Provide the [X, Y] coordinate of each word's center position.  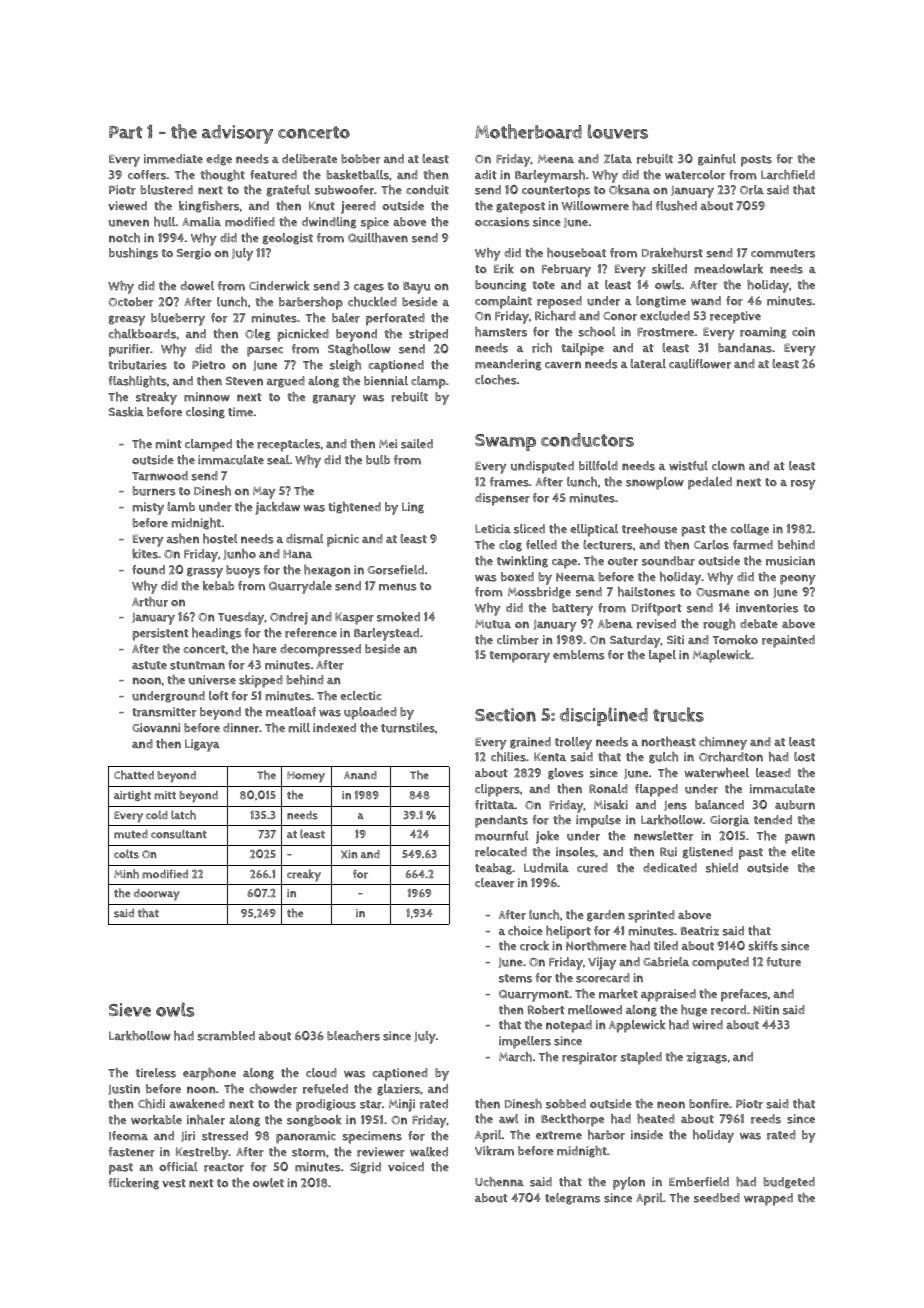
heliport [568, 932]
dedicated [670, 867]
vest [174, 1183]
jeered [358, 207]
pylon [629, 1183]
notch [124, 238]
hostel [220, 539]
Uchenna [499, 1182]
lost [804, 757]
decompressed [320, 650]
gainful [717, 160]
